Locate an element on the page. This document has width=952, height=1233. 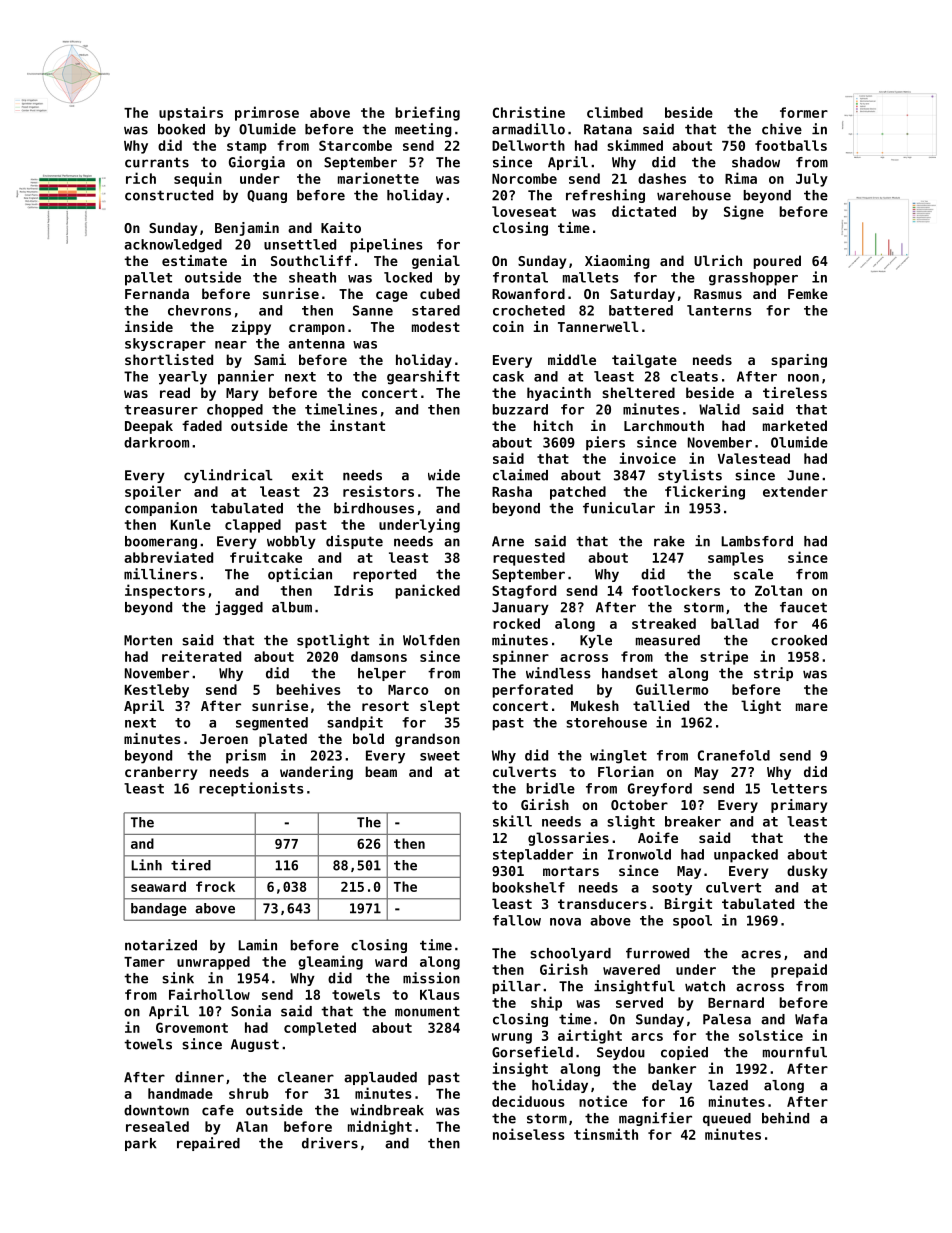
letters is located at coordinates (799, 788).
